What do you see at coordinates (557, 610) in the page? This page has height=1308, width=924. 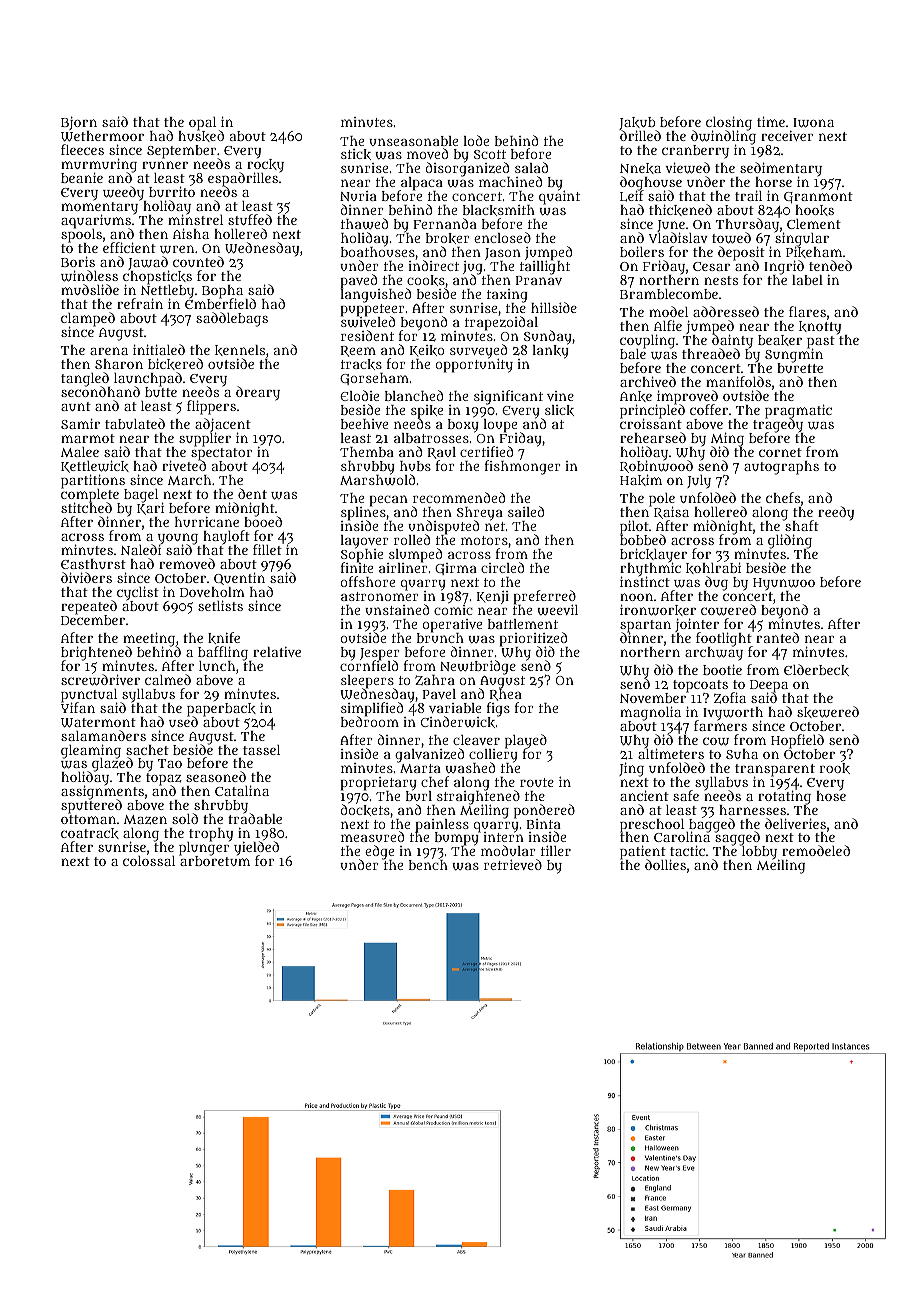 I see `weevil` at bounding box center [557, 610].
